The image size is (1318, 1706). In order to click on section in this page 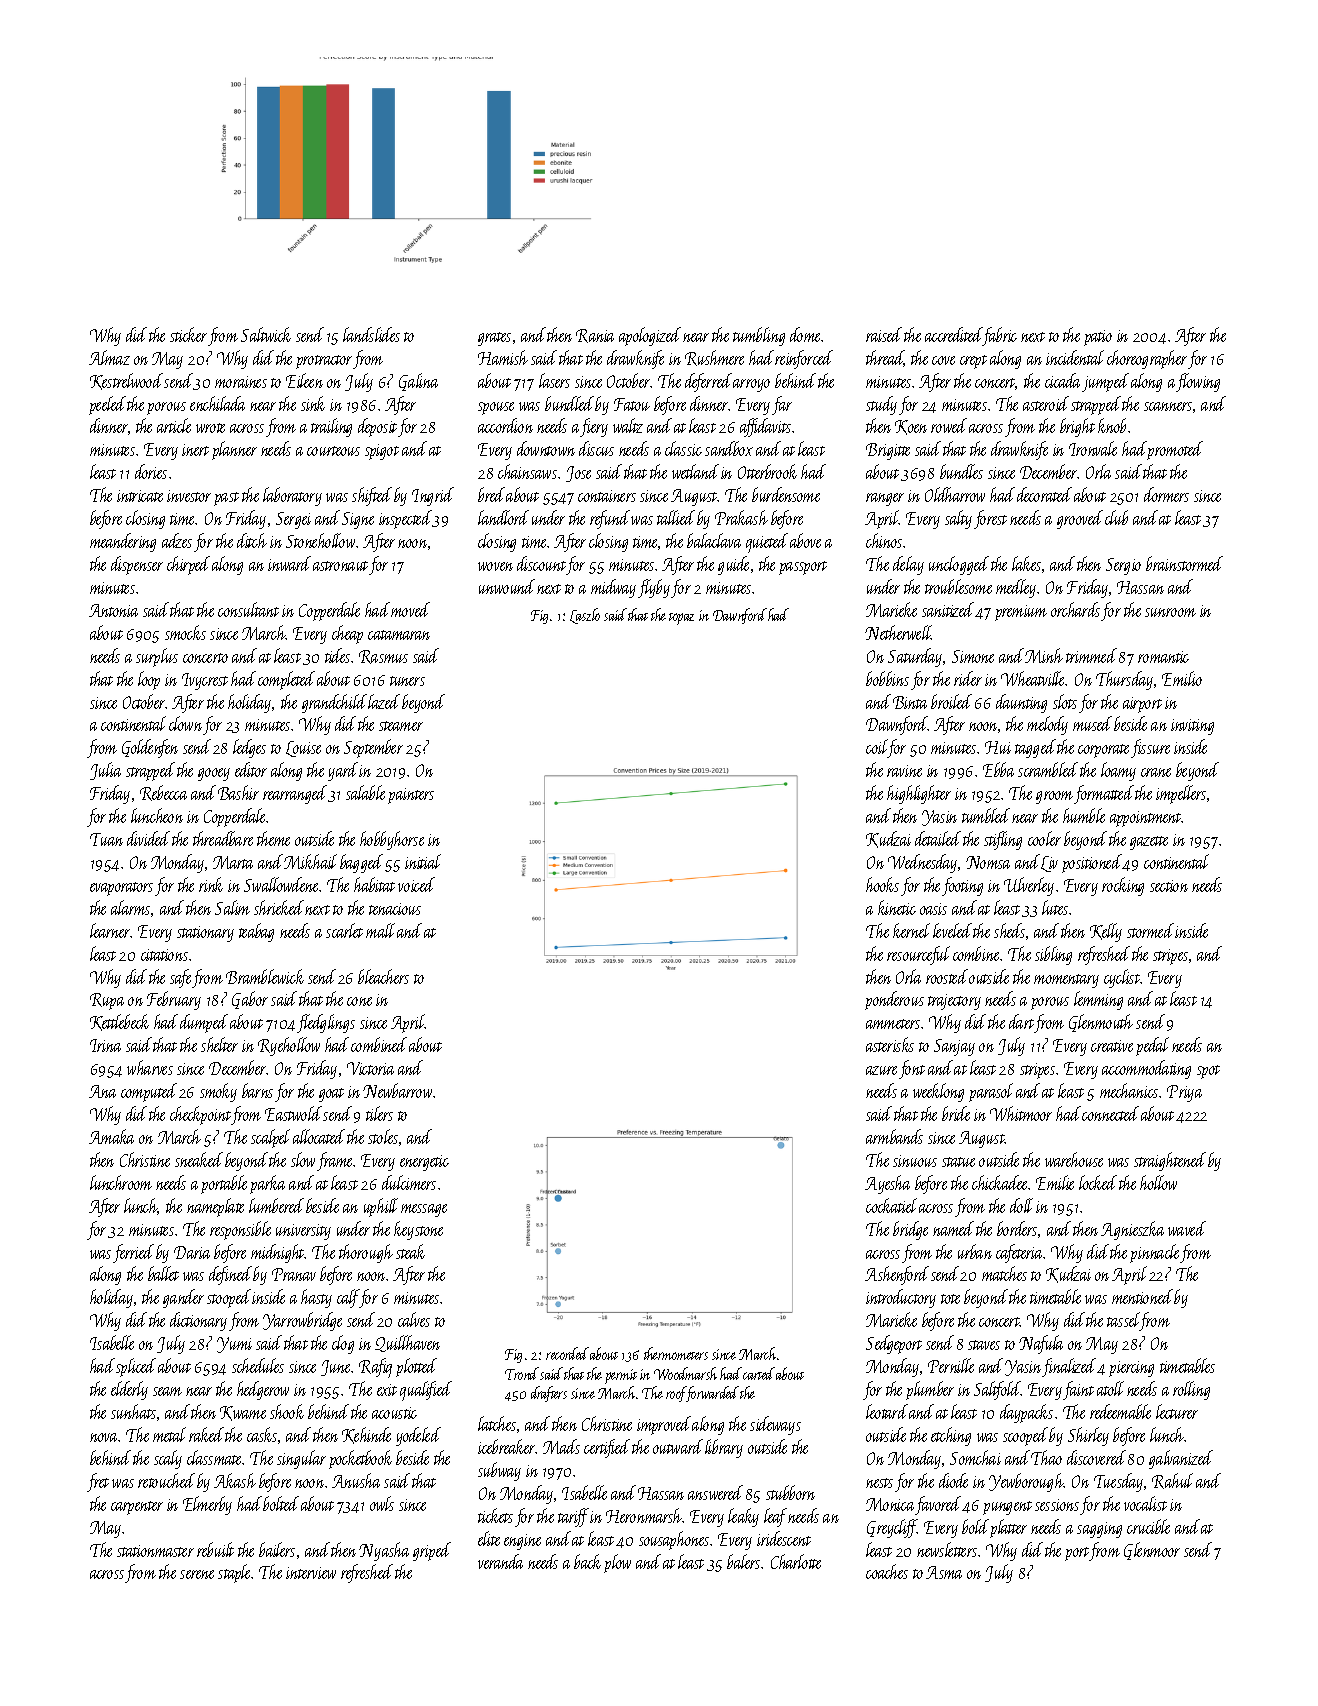, I will do `click(1169, 886)`.
